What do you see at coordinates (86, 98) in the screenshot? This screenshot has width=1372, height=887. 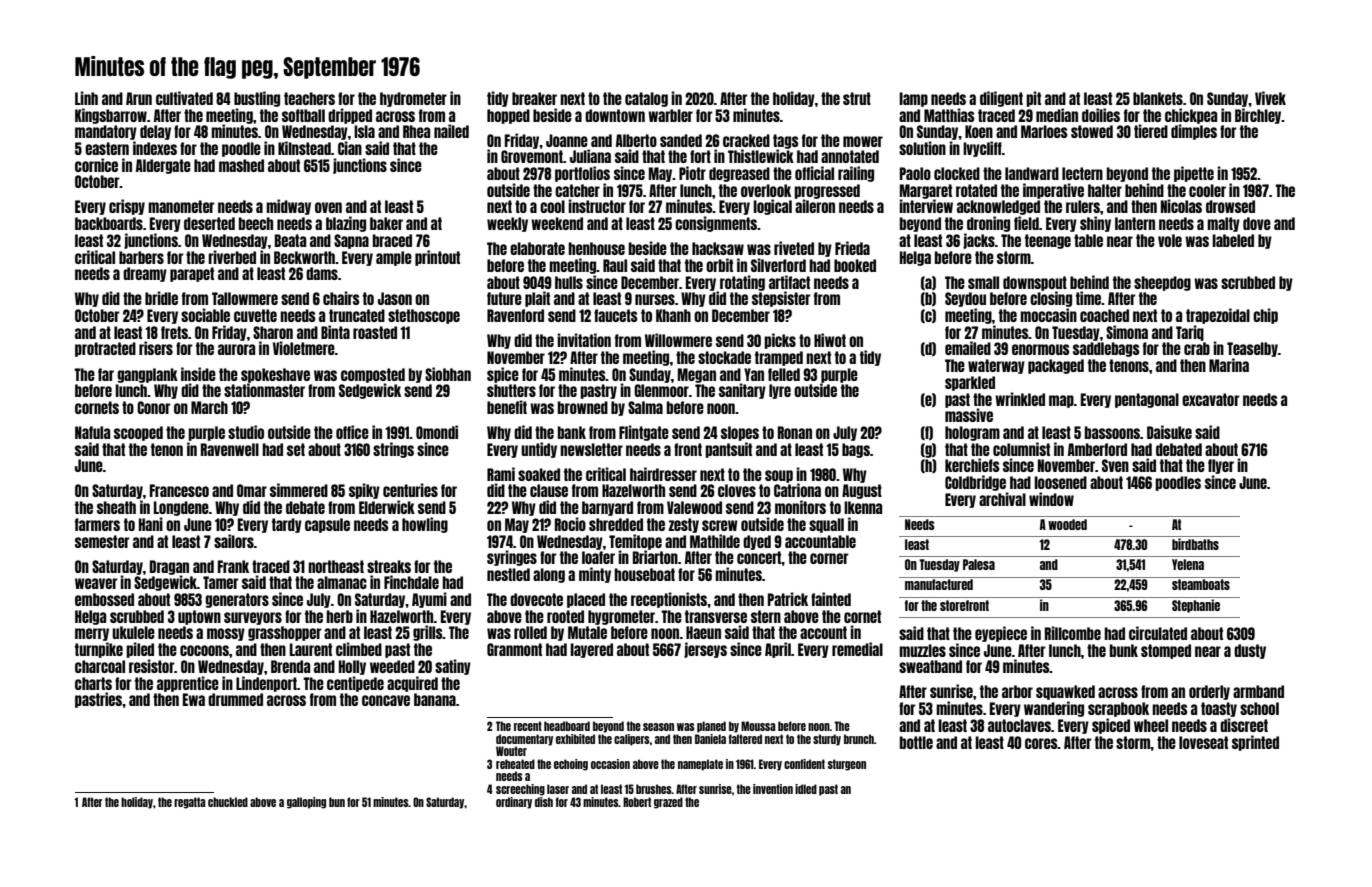 I see `Linh` at bounding box center [86, 98].
